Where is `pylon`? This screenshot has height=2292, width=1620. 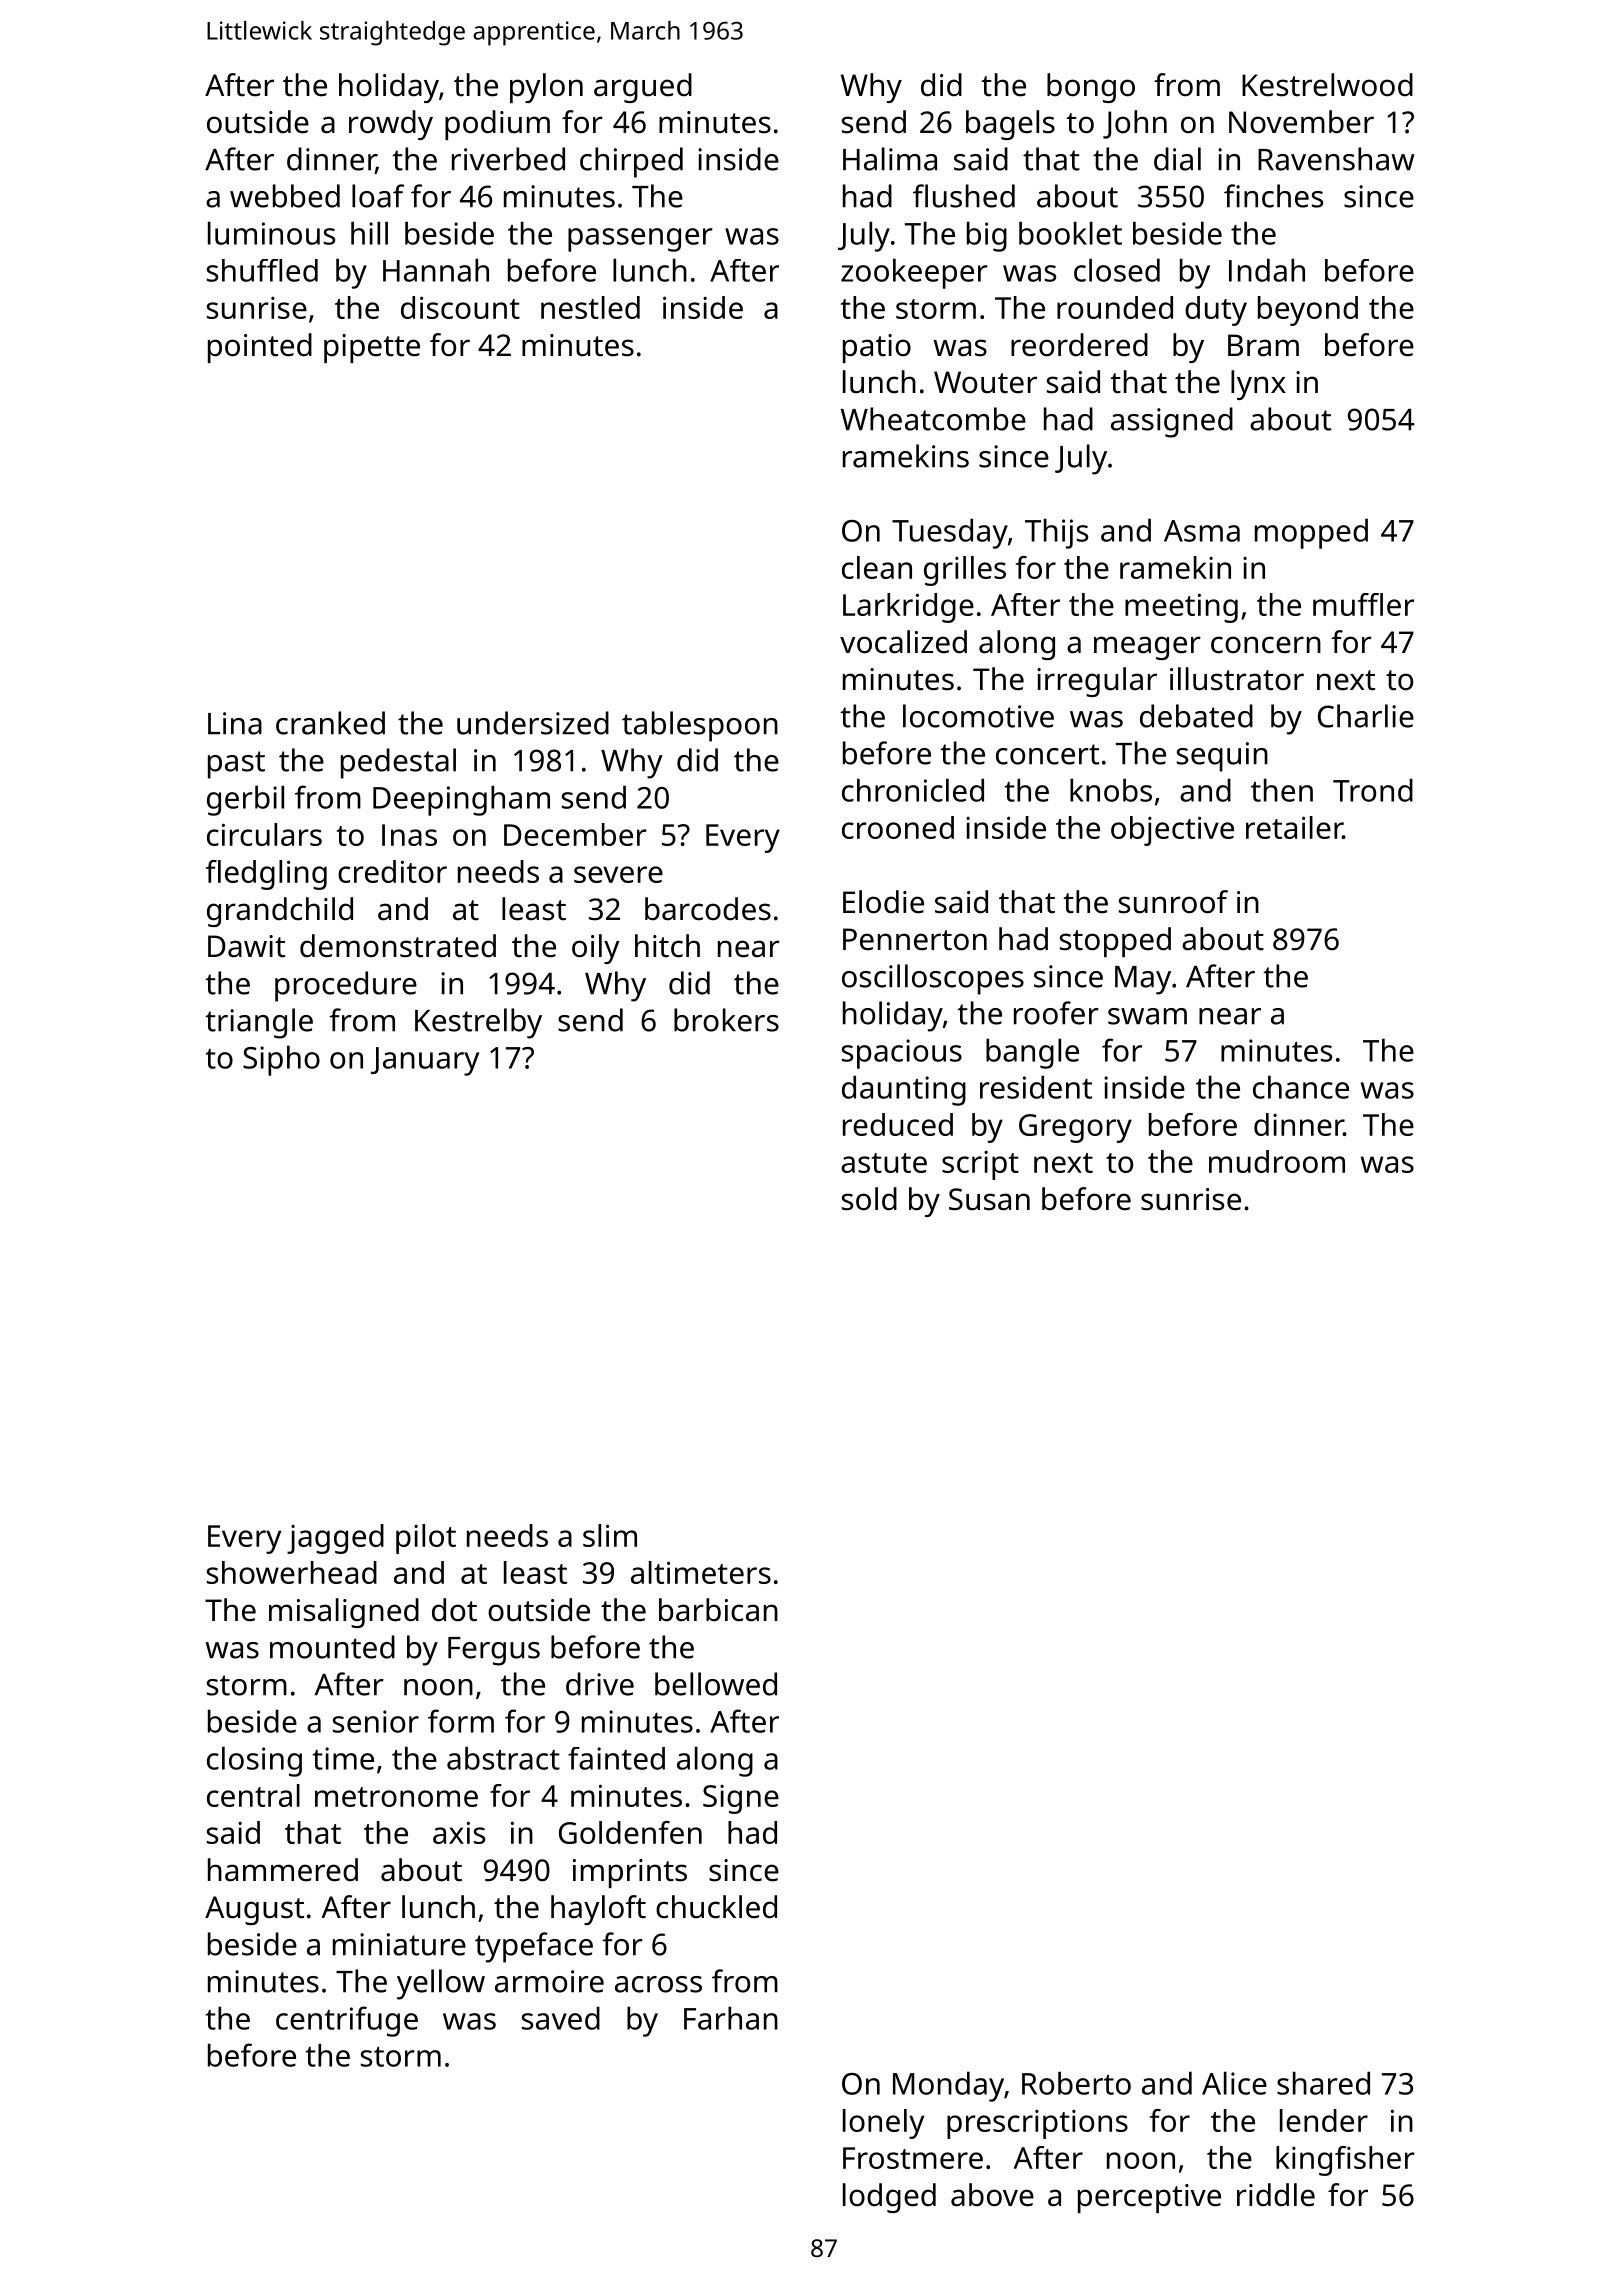
pylon is located at coordinates (546, 88).
